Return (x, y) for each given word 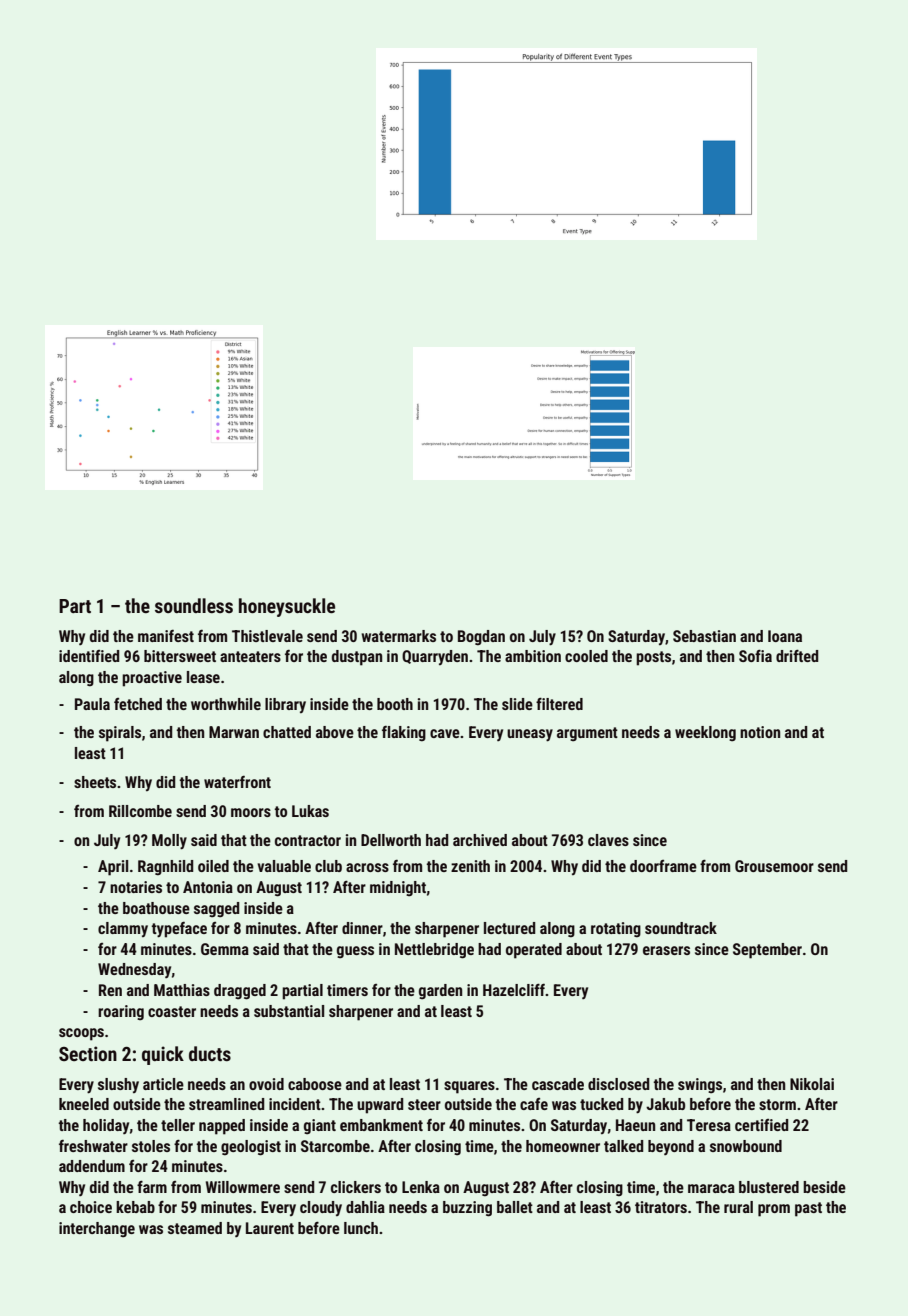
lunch (361, 1228)
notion (760, 732)
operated (534, 951)
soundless (194, 605)
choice (91, 1207)
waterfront (237, 782)
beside (824, 1187)
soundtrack (681, 928)
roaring (121, 1013)
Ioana (785, 636)
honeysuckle (287, 607)
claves (608, 840)
